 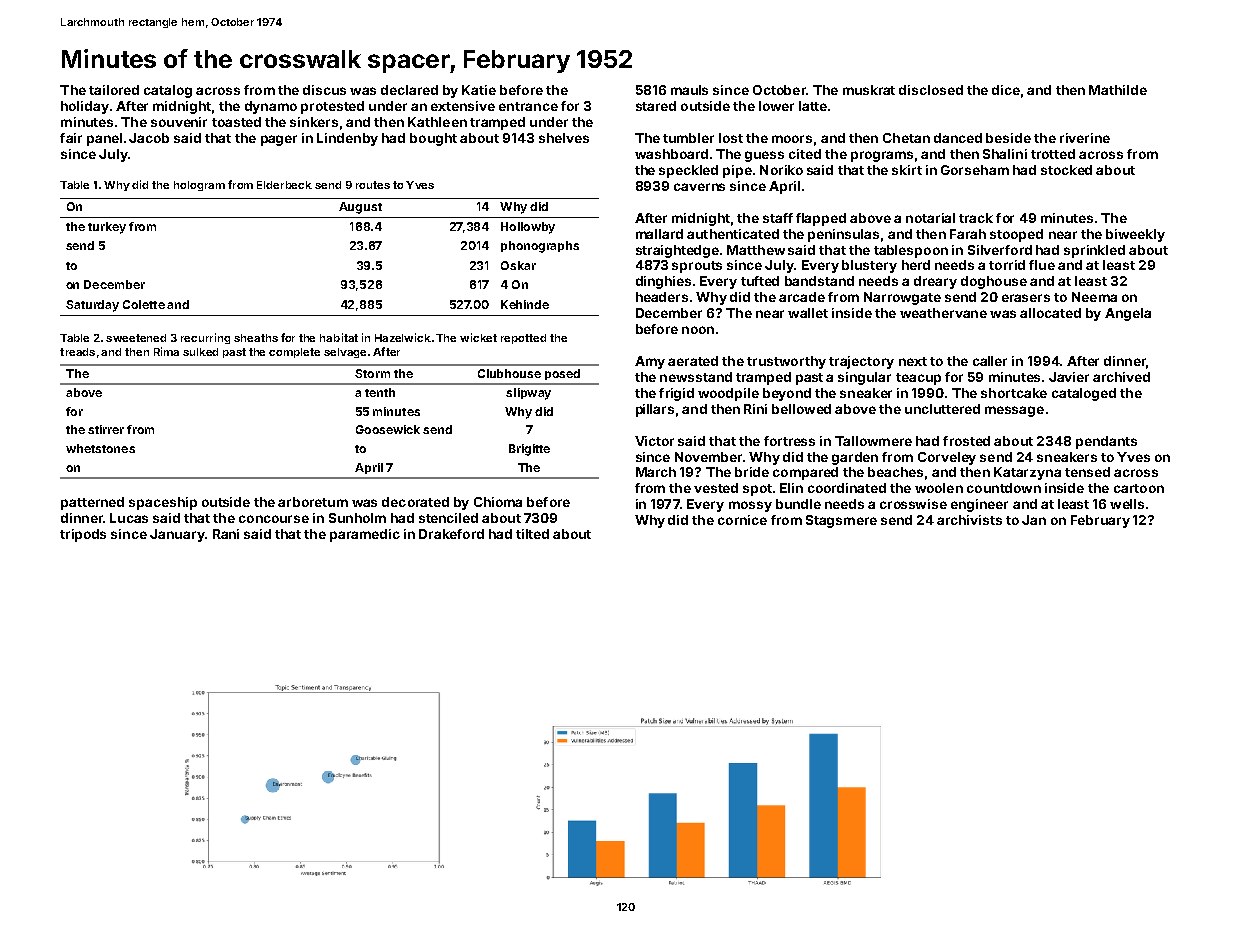 What do you see at coordinates (1118, 90) in the document?
I see `Mathilde` at bounding box center [1118, 90].
